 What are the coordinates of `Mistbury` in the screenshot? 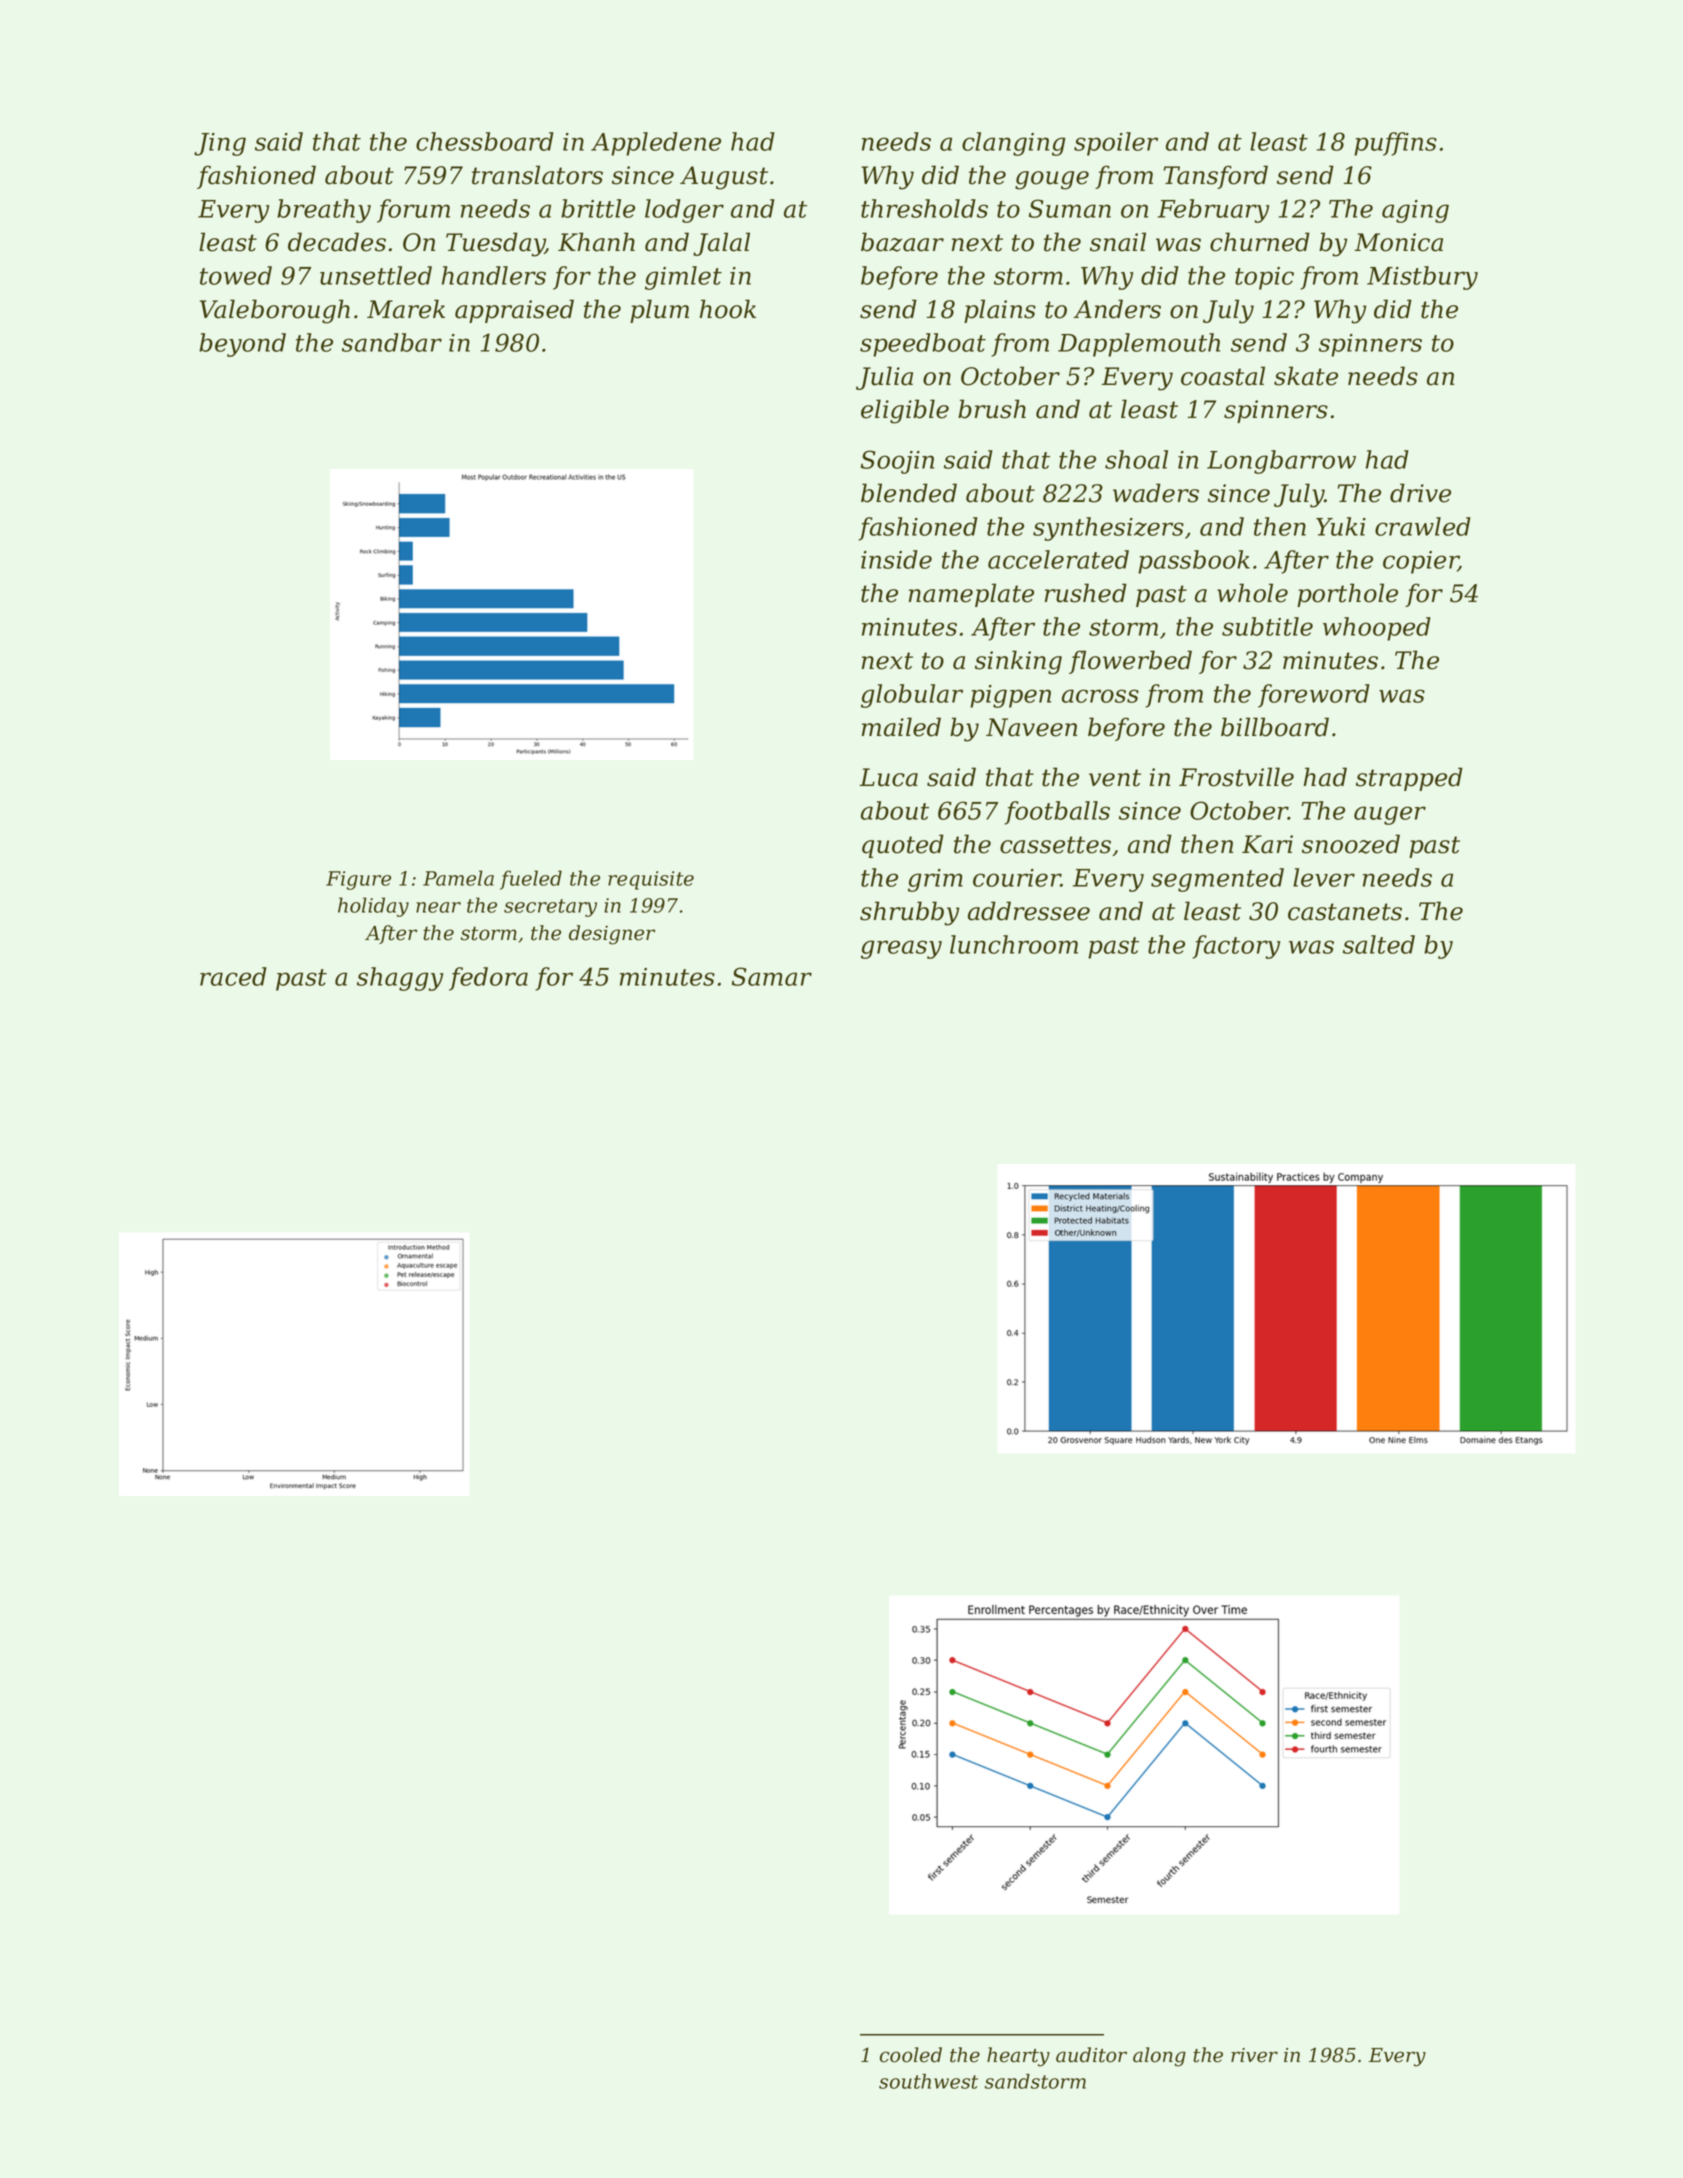 It's located at (1422, 278).
